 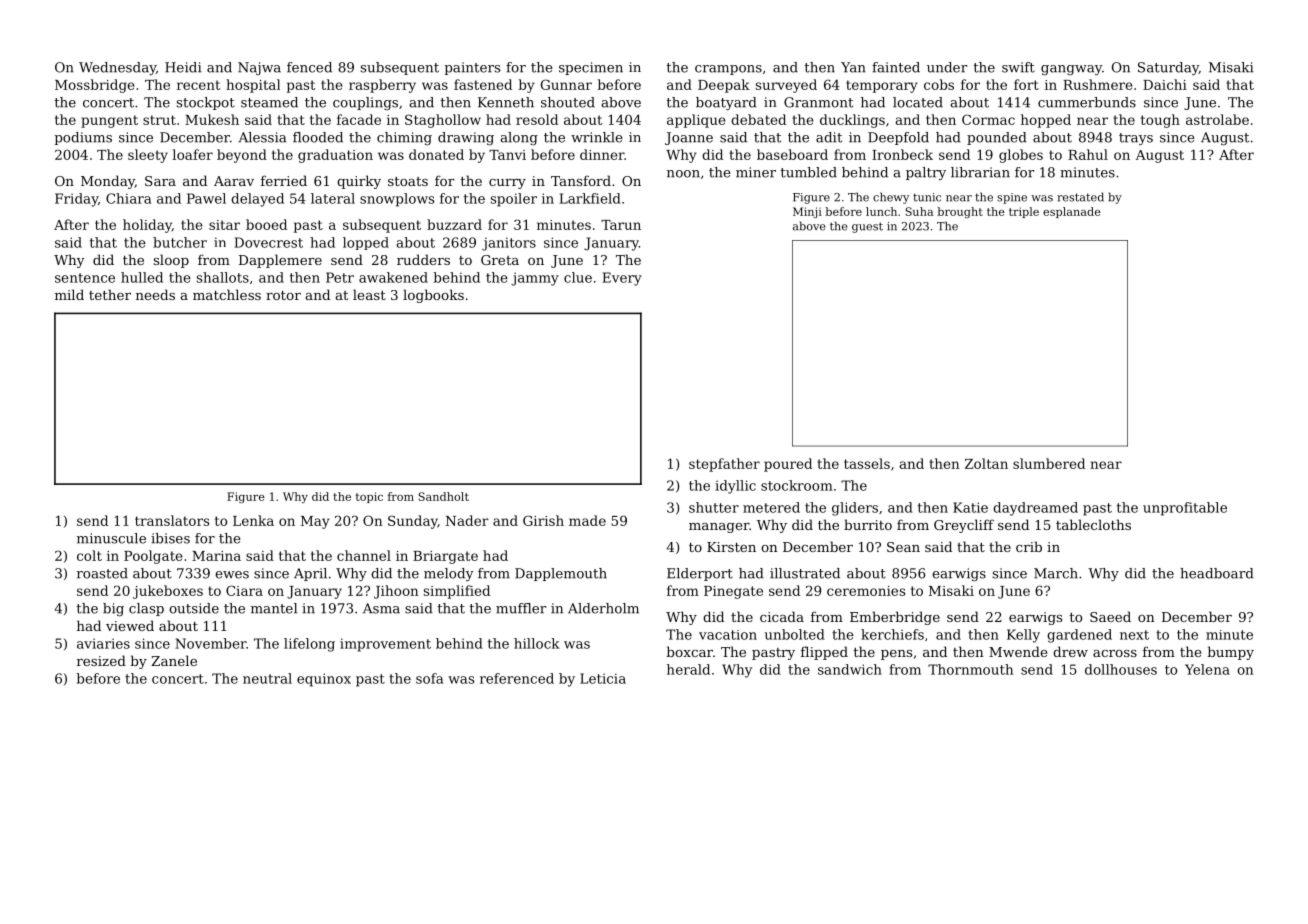 I want to click on manager, so click(x=719, y=528).
